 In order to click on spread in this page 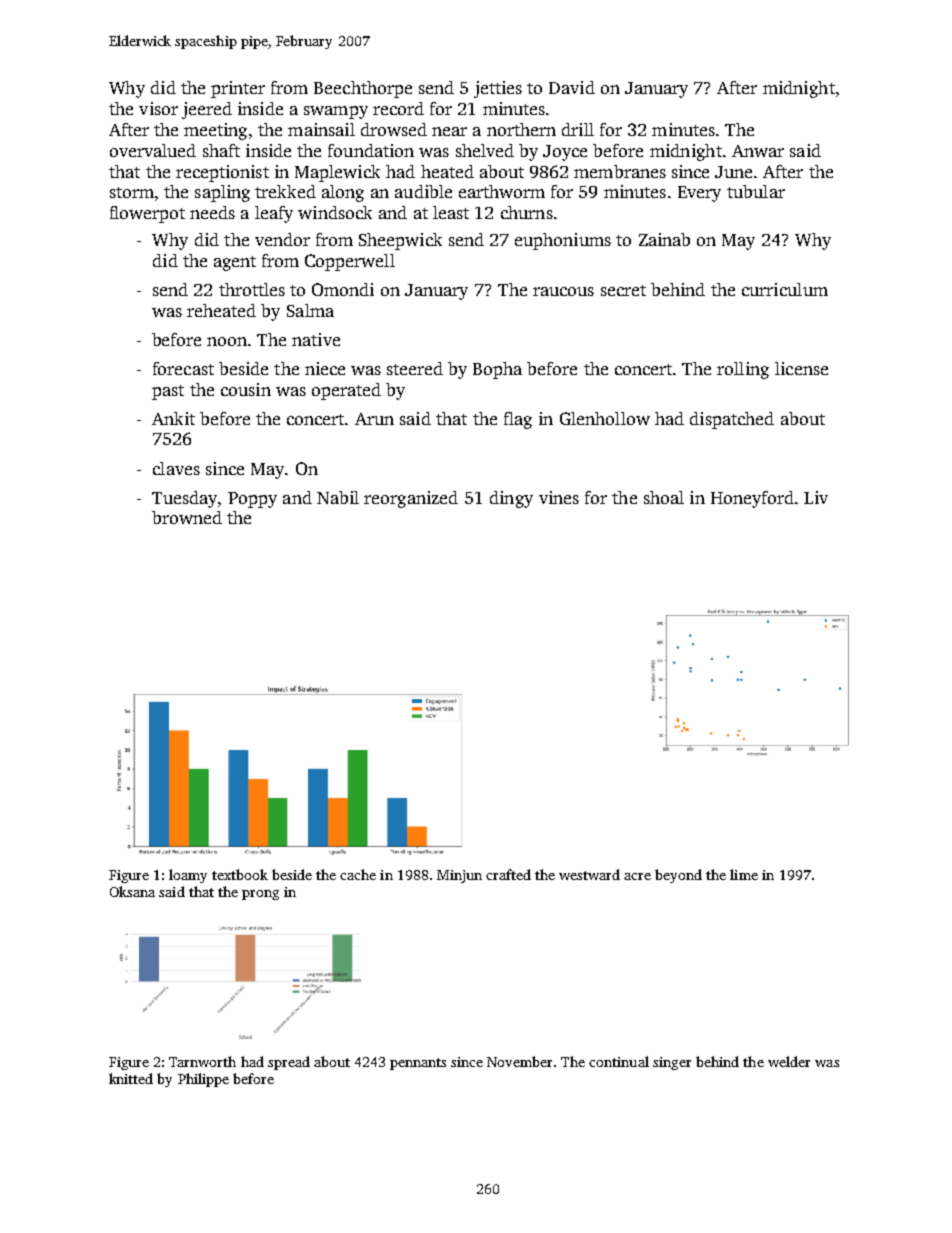, I will do `click(289, 1063)`.
